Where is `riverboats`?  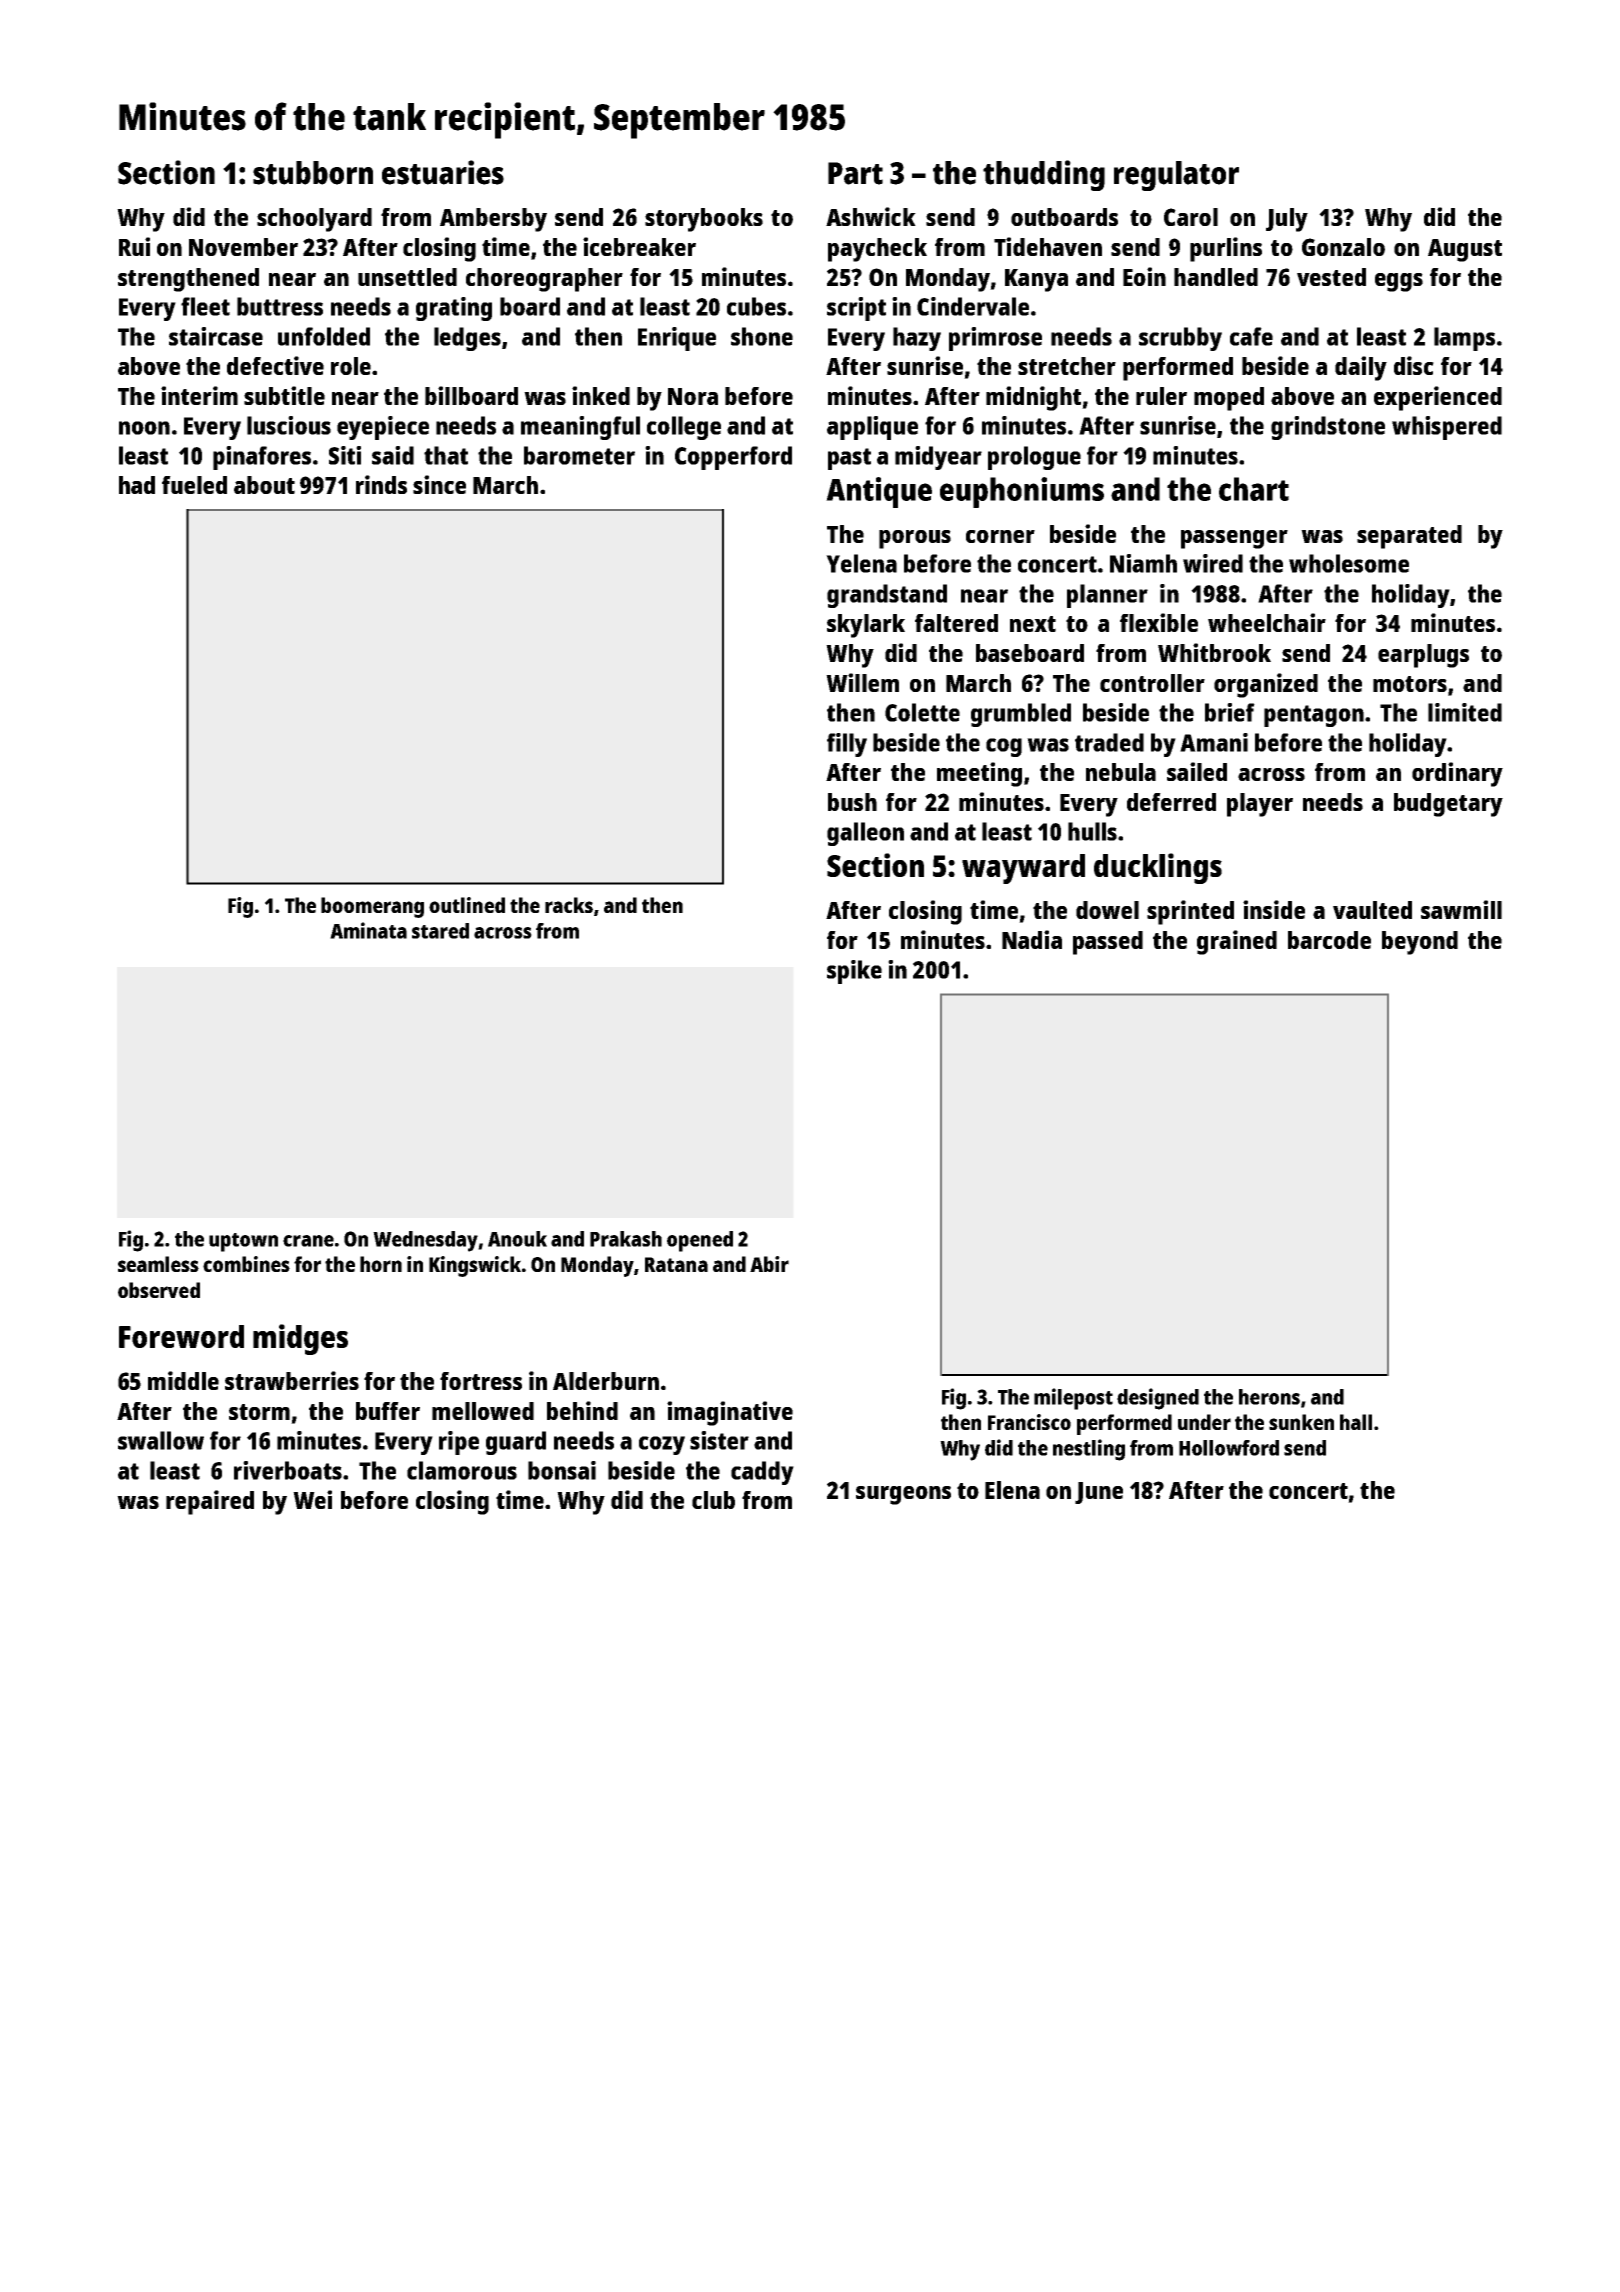
riverboats is located at coordinates (288, 1470).
